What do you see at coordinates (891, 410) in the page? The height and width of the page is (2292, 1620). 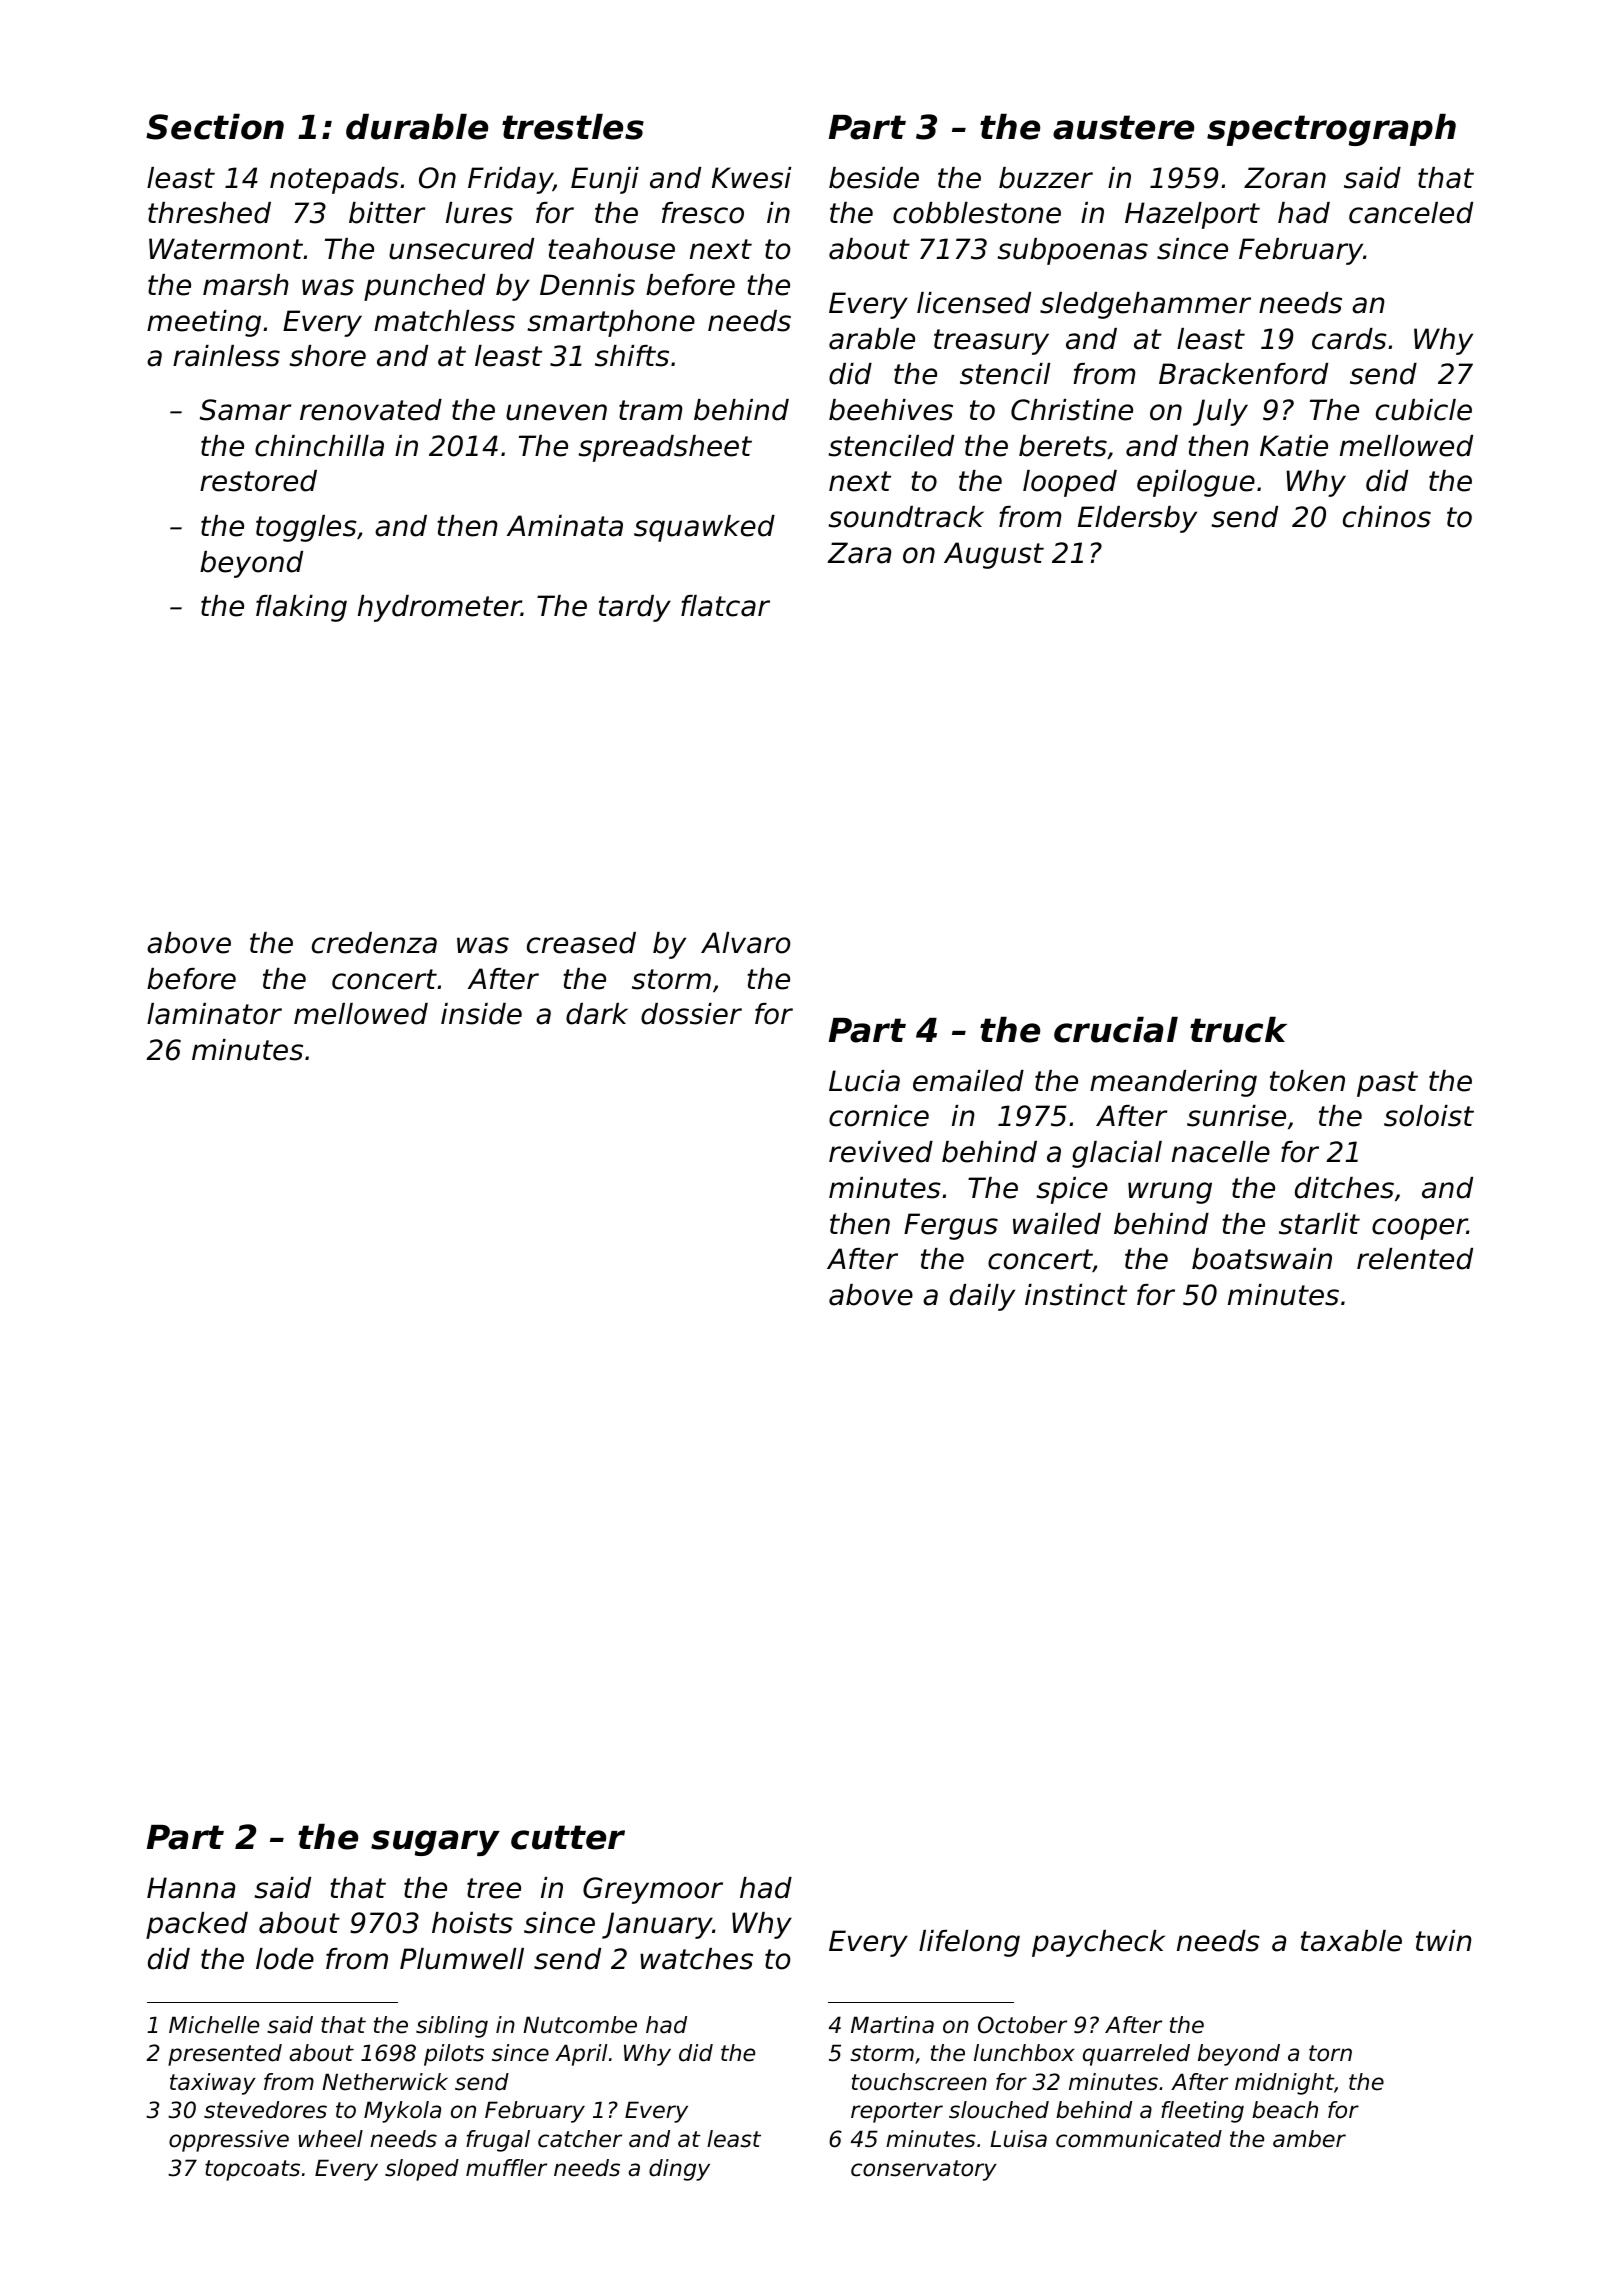 I see `beehives` at bounding box center [891, 410].
